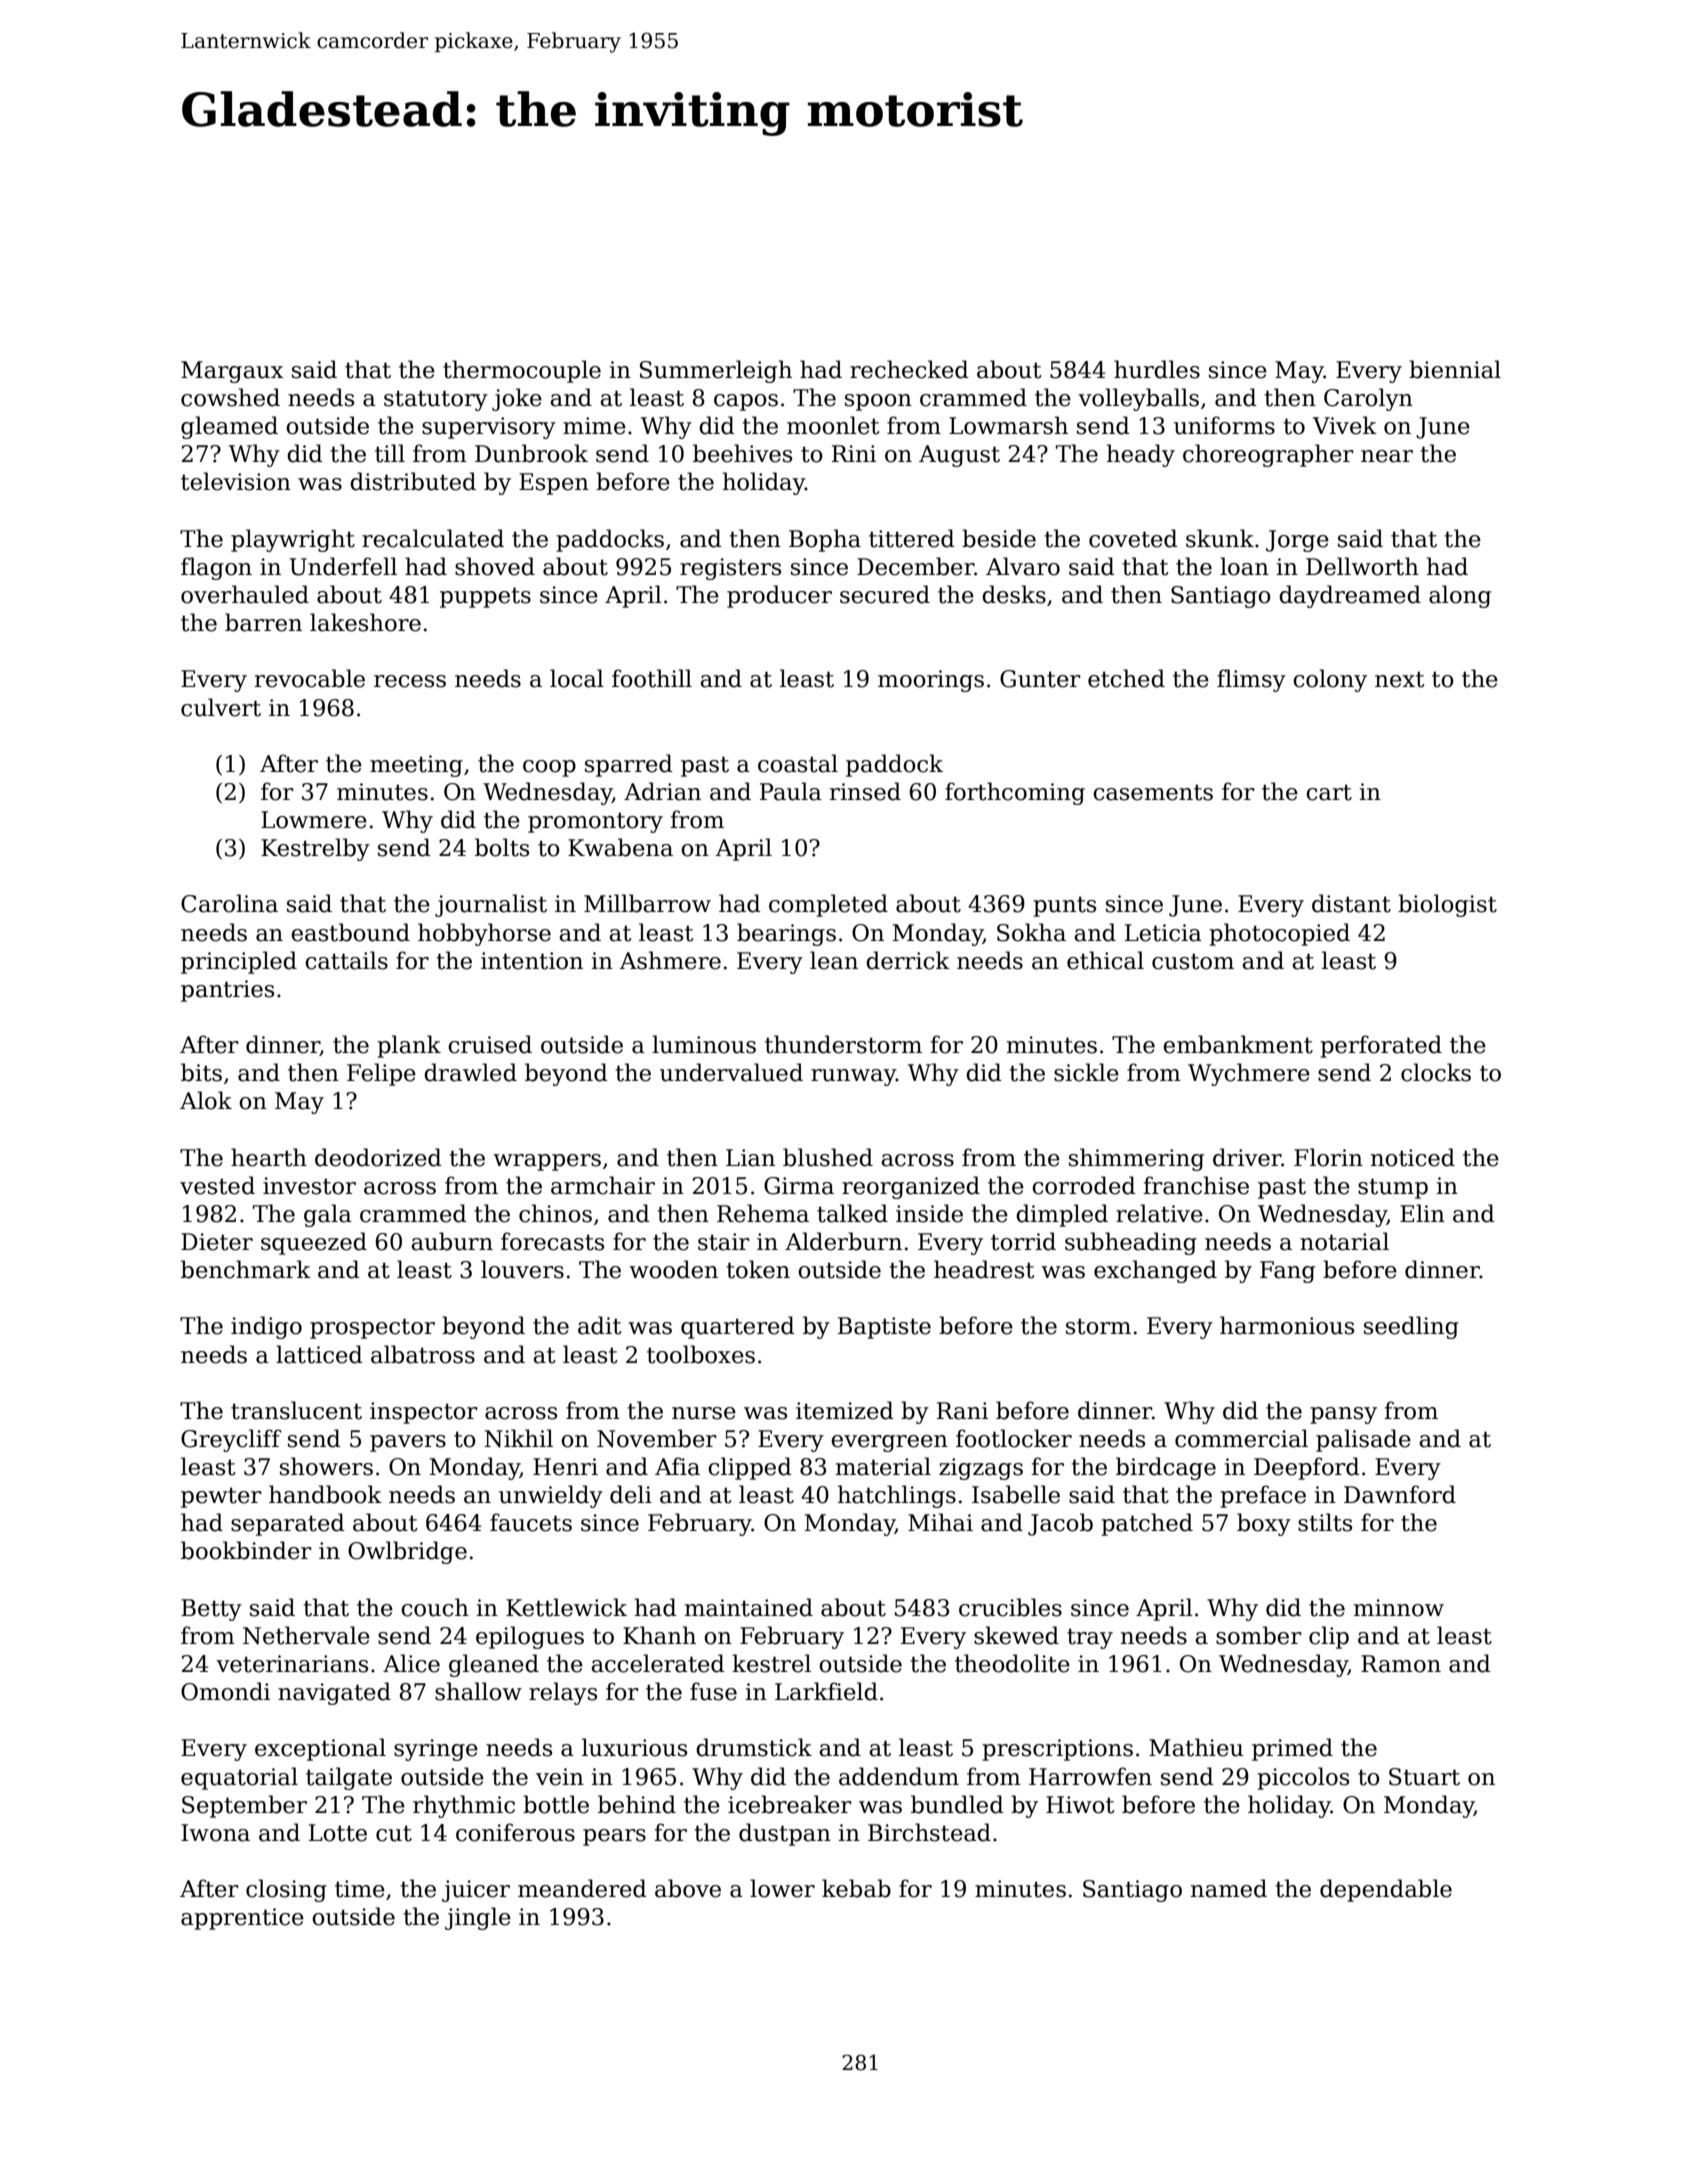 This image has height=2178, width=1683. What do you see at coordinates (416, 766) in the image?
I see `meeting` at bounding box center [416, 766].
